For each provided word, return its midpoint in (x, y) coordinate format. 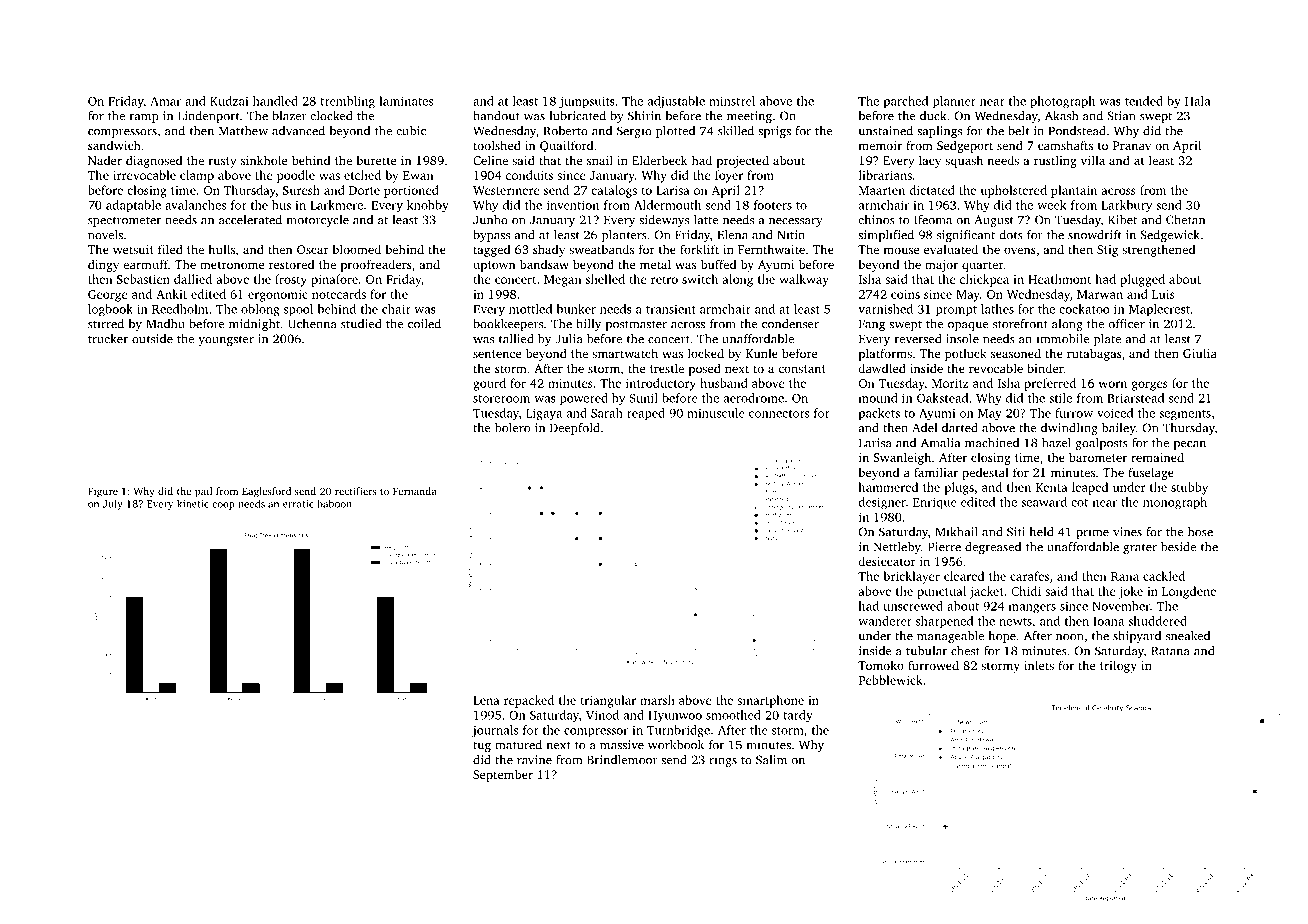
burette (376, 160)
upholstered (1014, 191)
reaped (646, 414)
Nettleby (897, 548)
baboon (334, 504)
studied (361, 324)
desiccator (887, 561)
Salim (771, 760)
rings (723, 761)
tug (482, 747)
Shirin (644, 116)
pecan (1190, 445)
